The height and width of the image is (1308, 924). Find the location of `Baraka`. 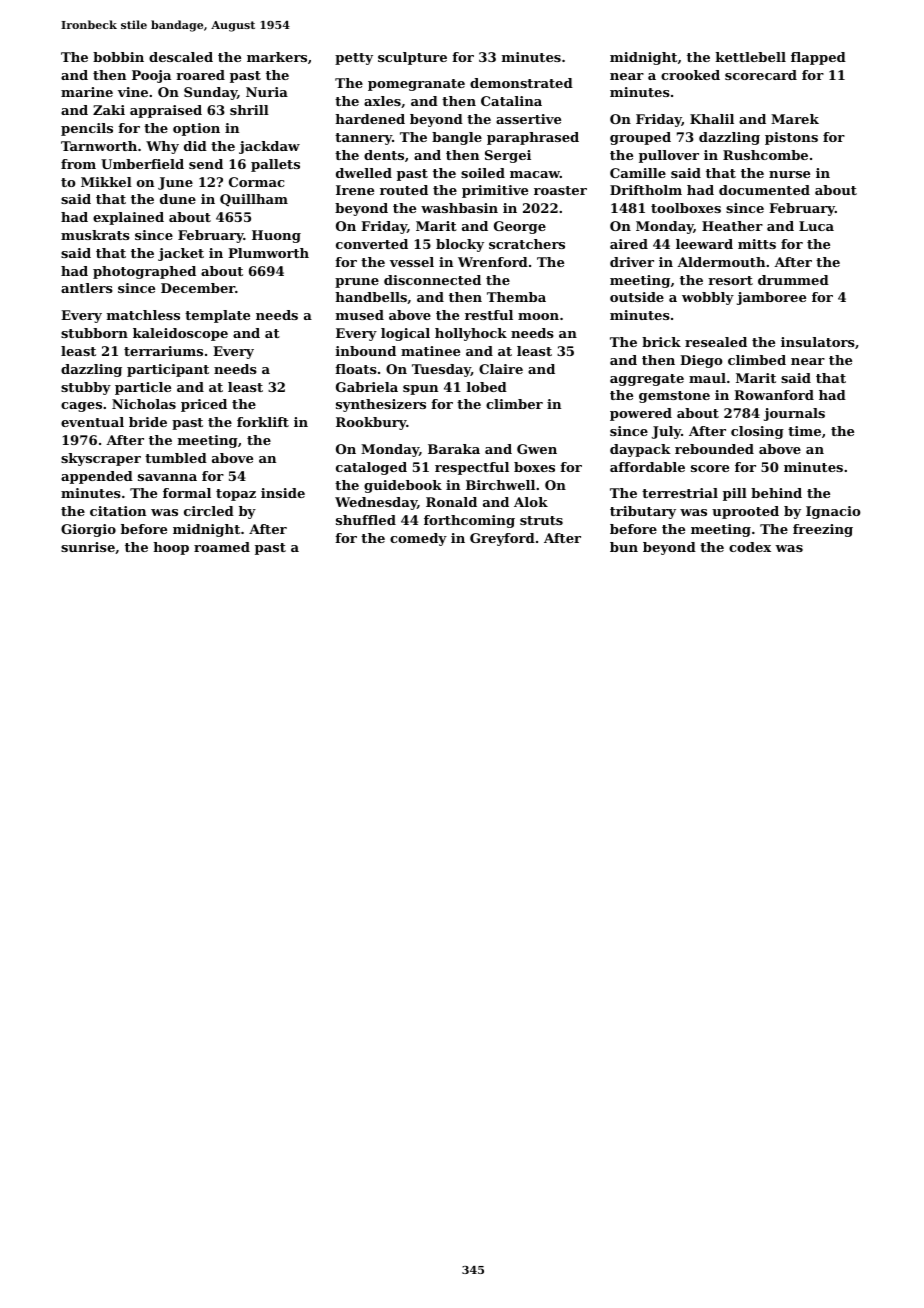

Baraka is located at coordinates (454, 449).
